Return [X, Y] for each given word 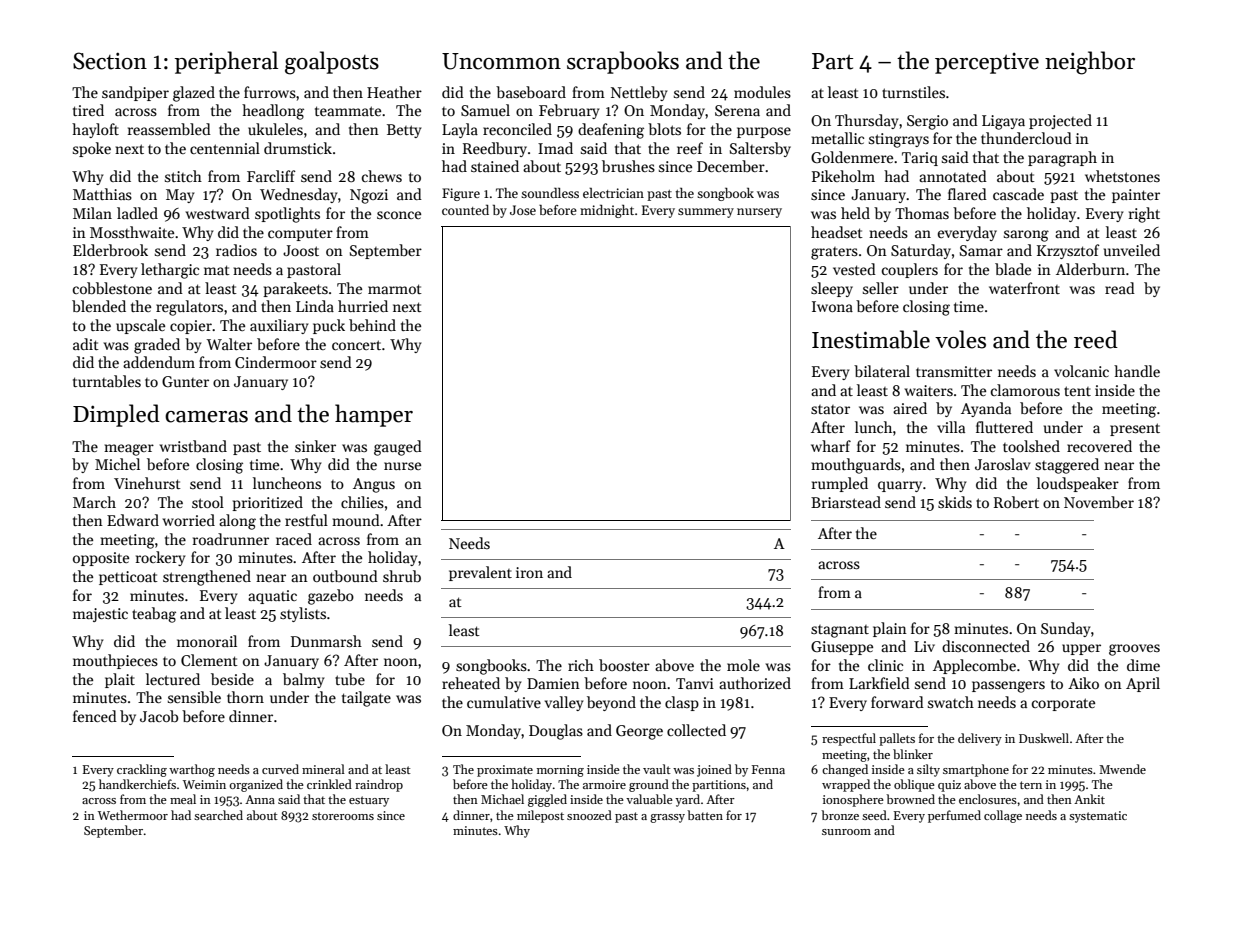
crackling [142, 770]
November [1099, 502]
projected [1060, 121]
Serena [737, 110]
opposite [101, 559]
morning [560, 771]
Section [110, 61]
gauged [398, 448]
